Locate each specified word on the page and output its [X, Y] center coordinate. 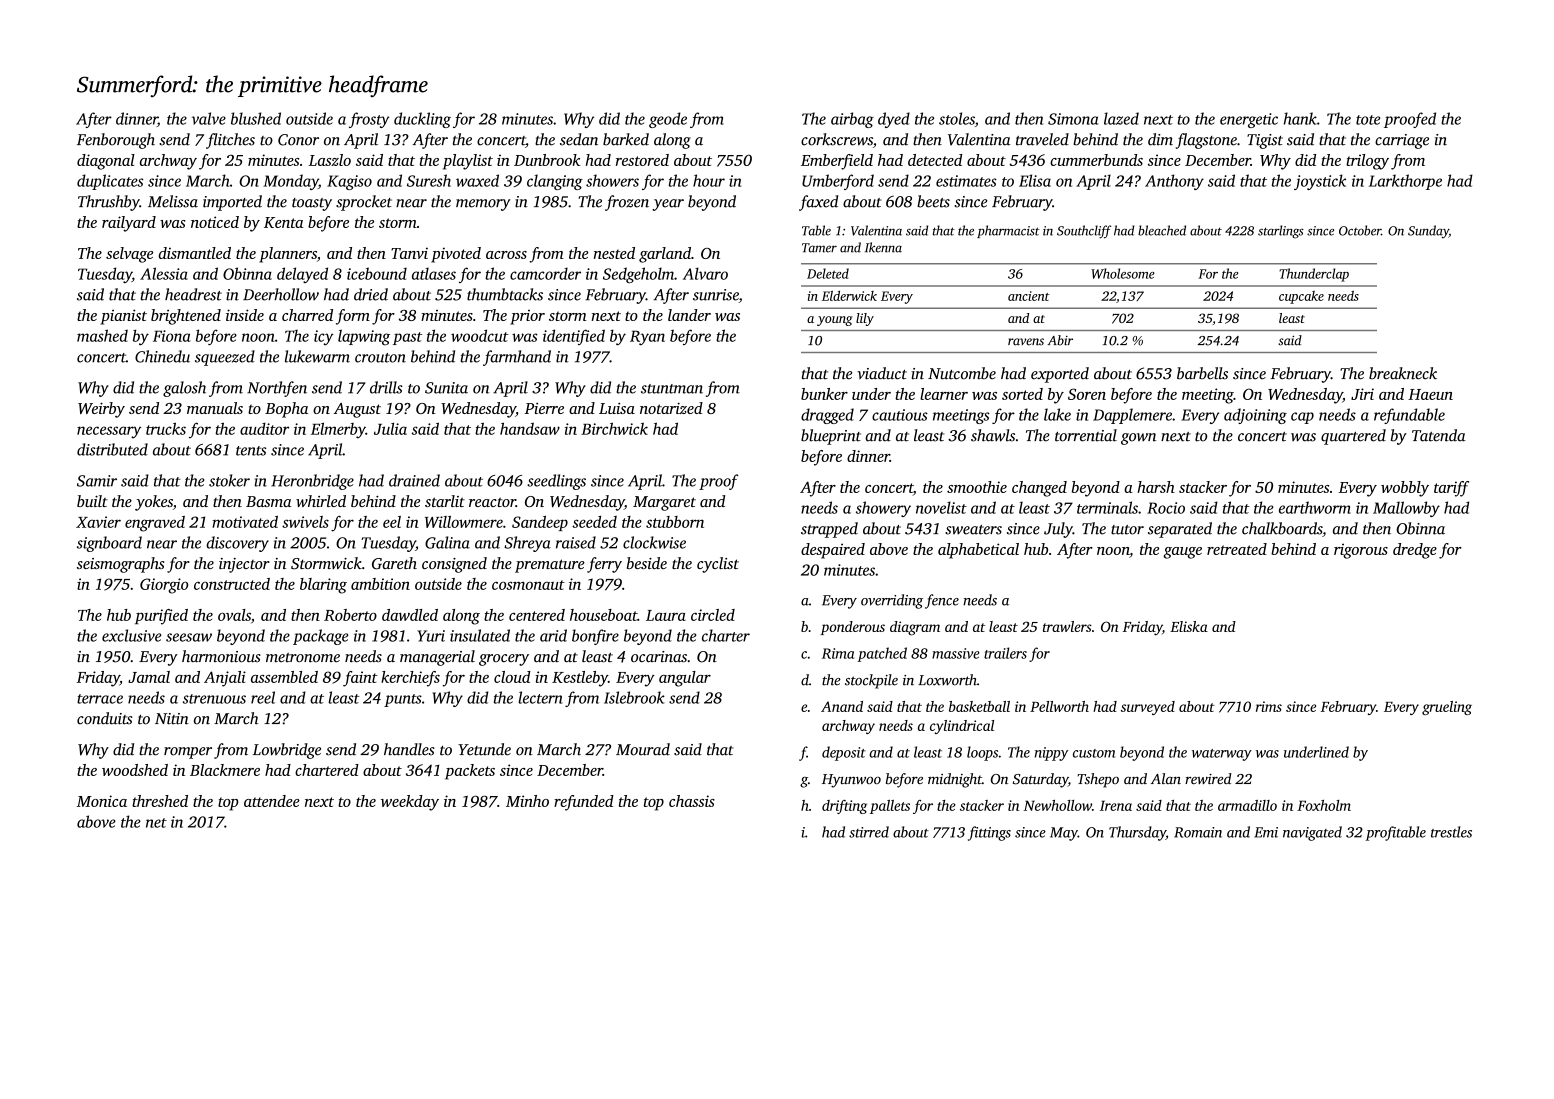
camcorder [545, 273]
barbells [1202, 373]
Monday [290, 182]
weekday [410, 803]
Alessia [164, 273]
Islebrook [634, 697]
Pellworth [1059, 706]
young [835, 321]
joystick [1320, 182]
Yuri [431, 636]
